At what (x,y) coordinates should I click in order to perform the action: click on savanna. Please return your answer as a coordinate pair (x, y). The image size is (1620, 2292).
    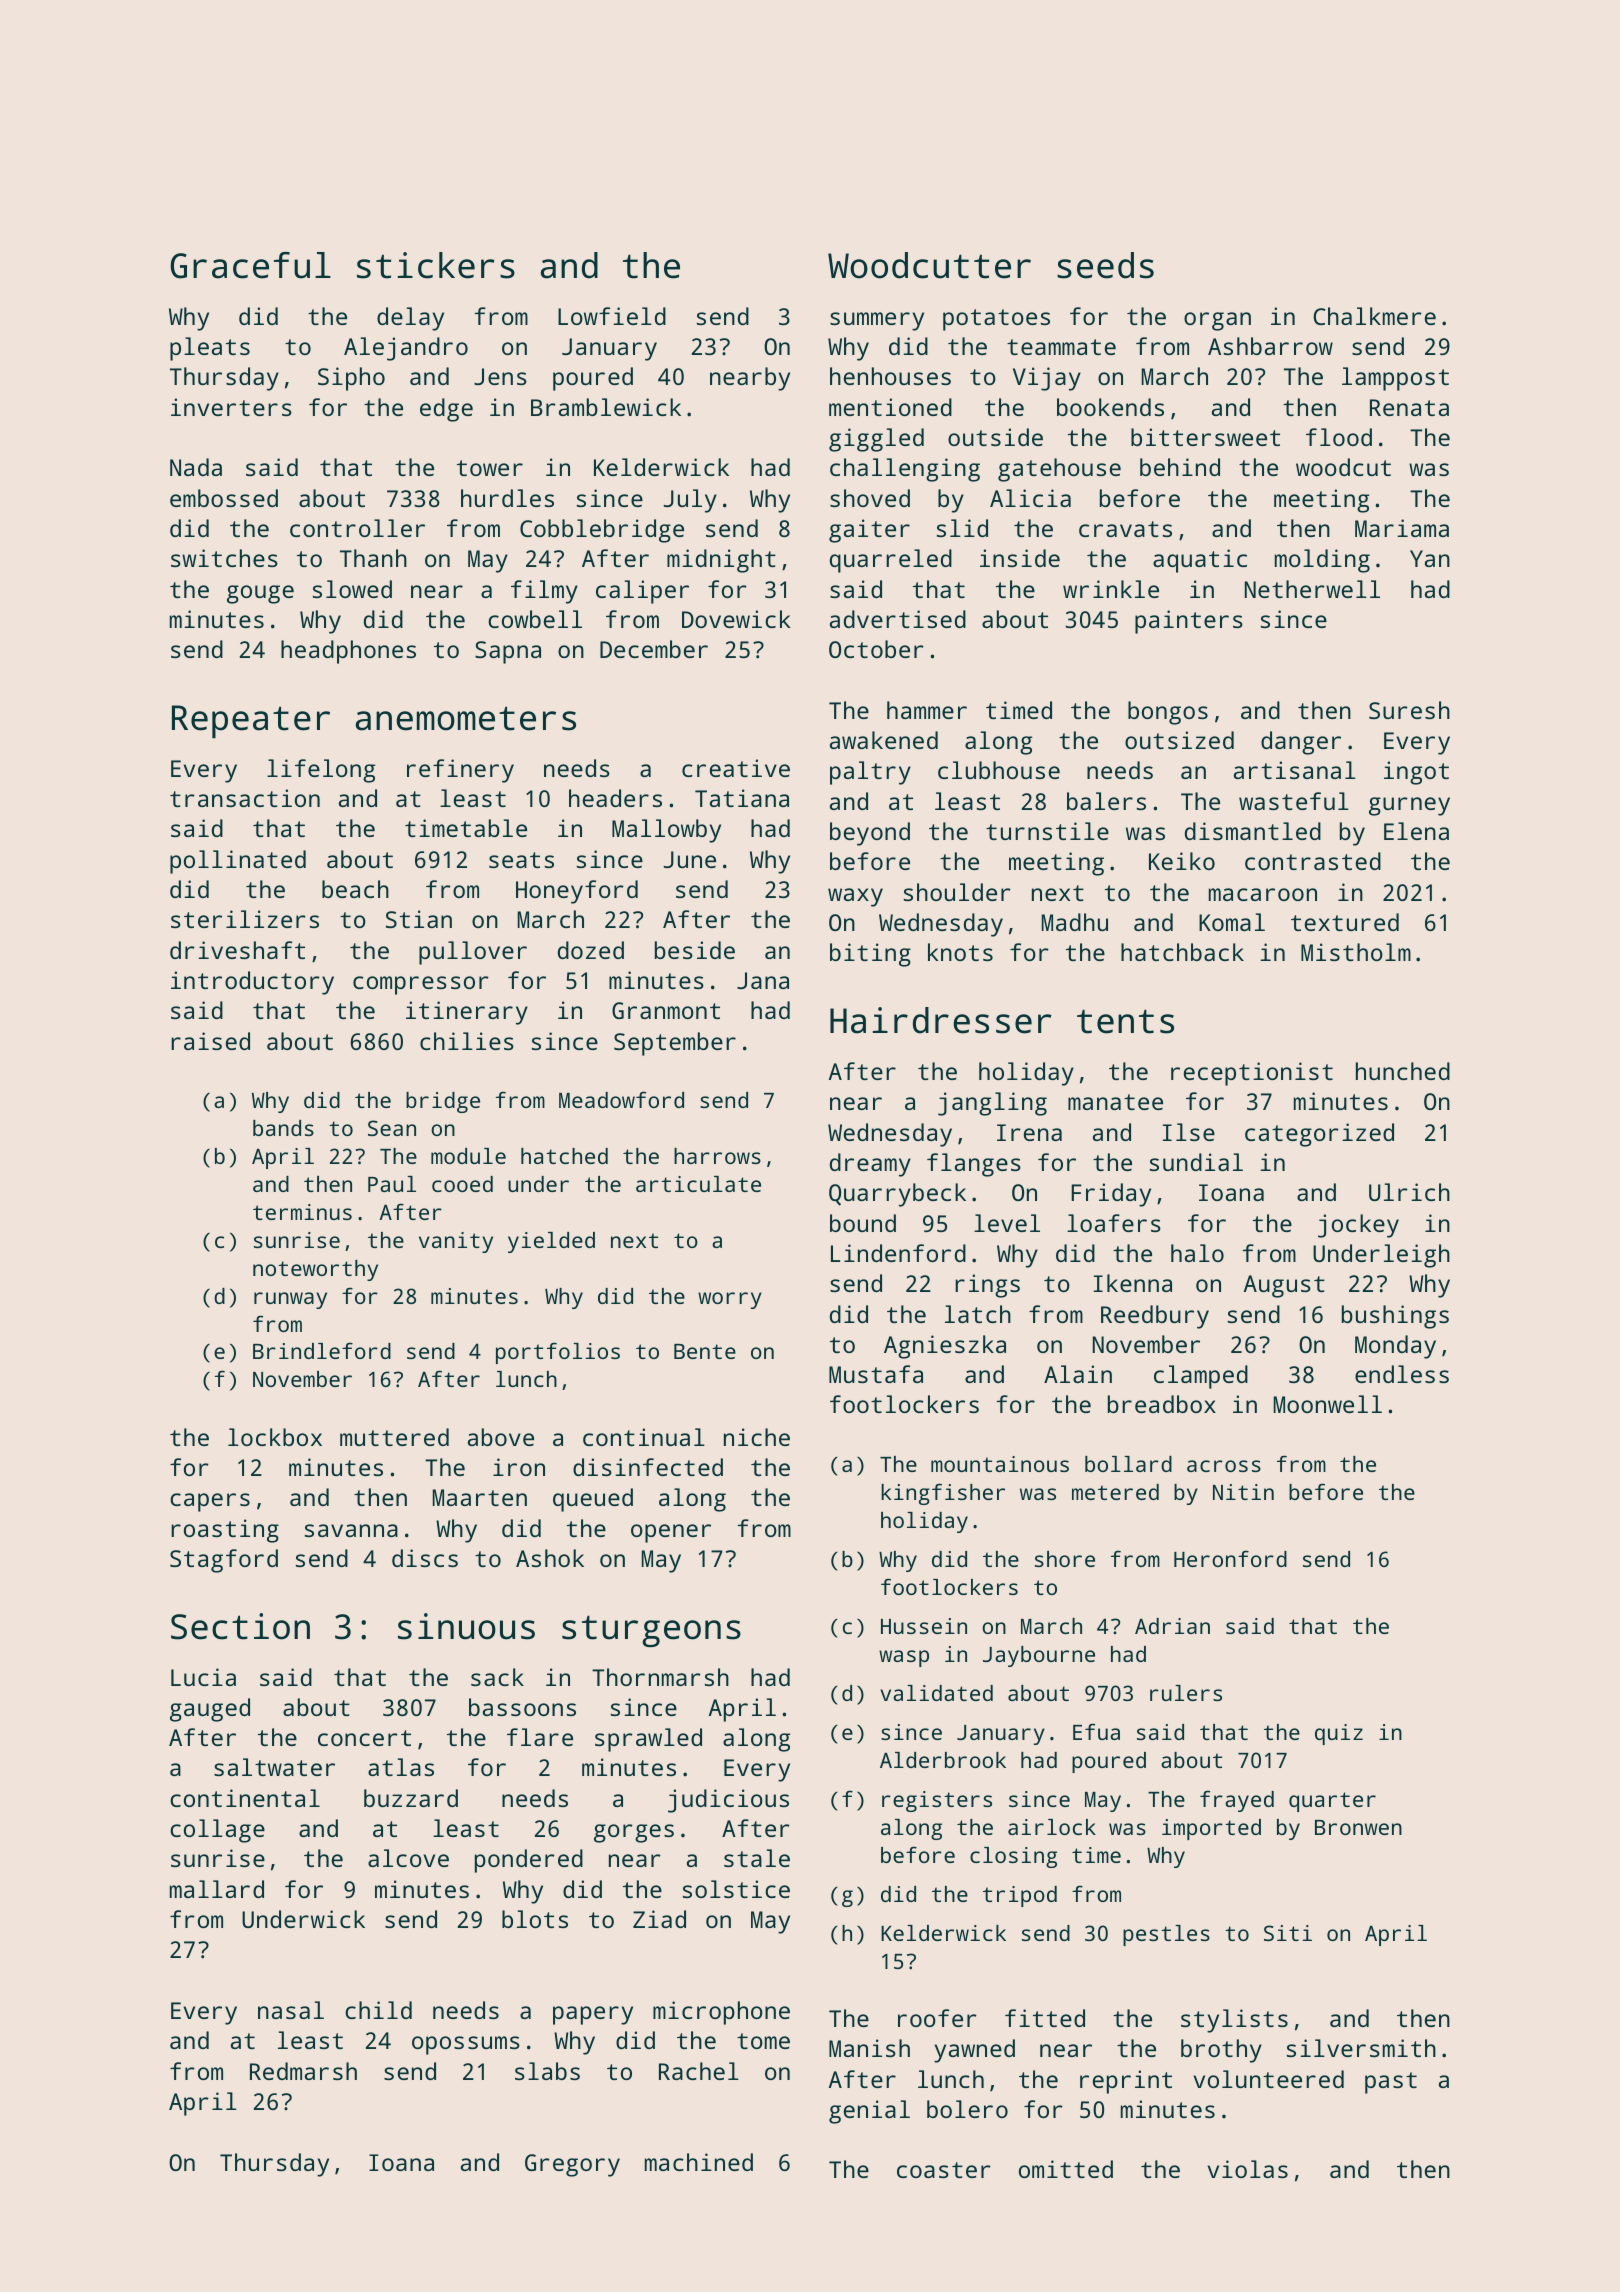
    Looking at the image, I should click on (351, 1530).
